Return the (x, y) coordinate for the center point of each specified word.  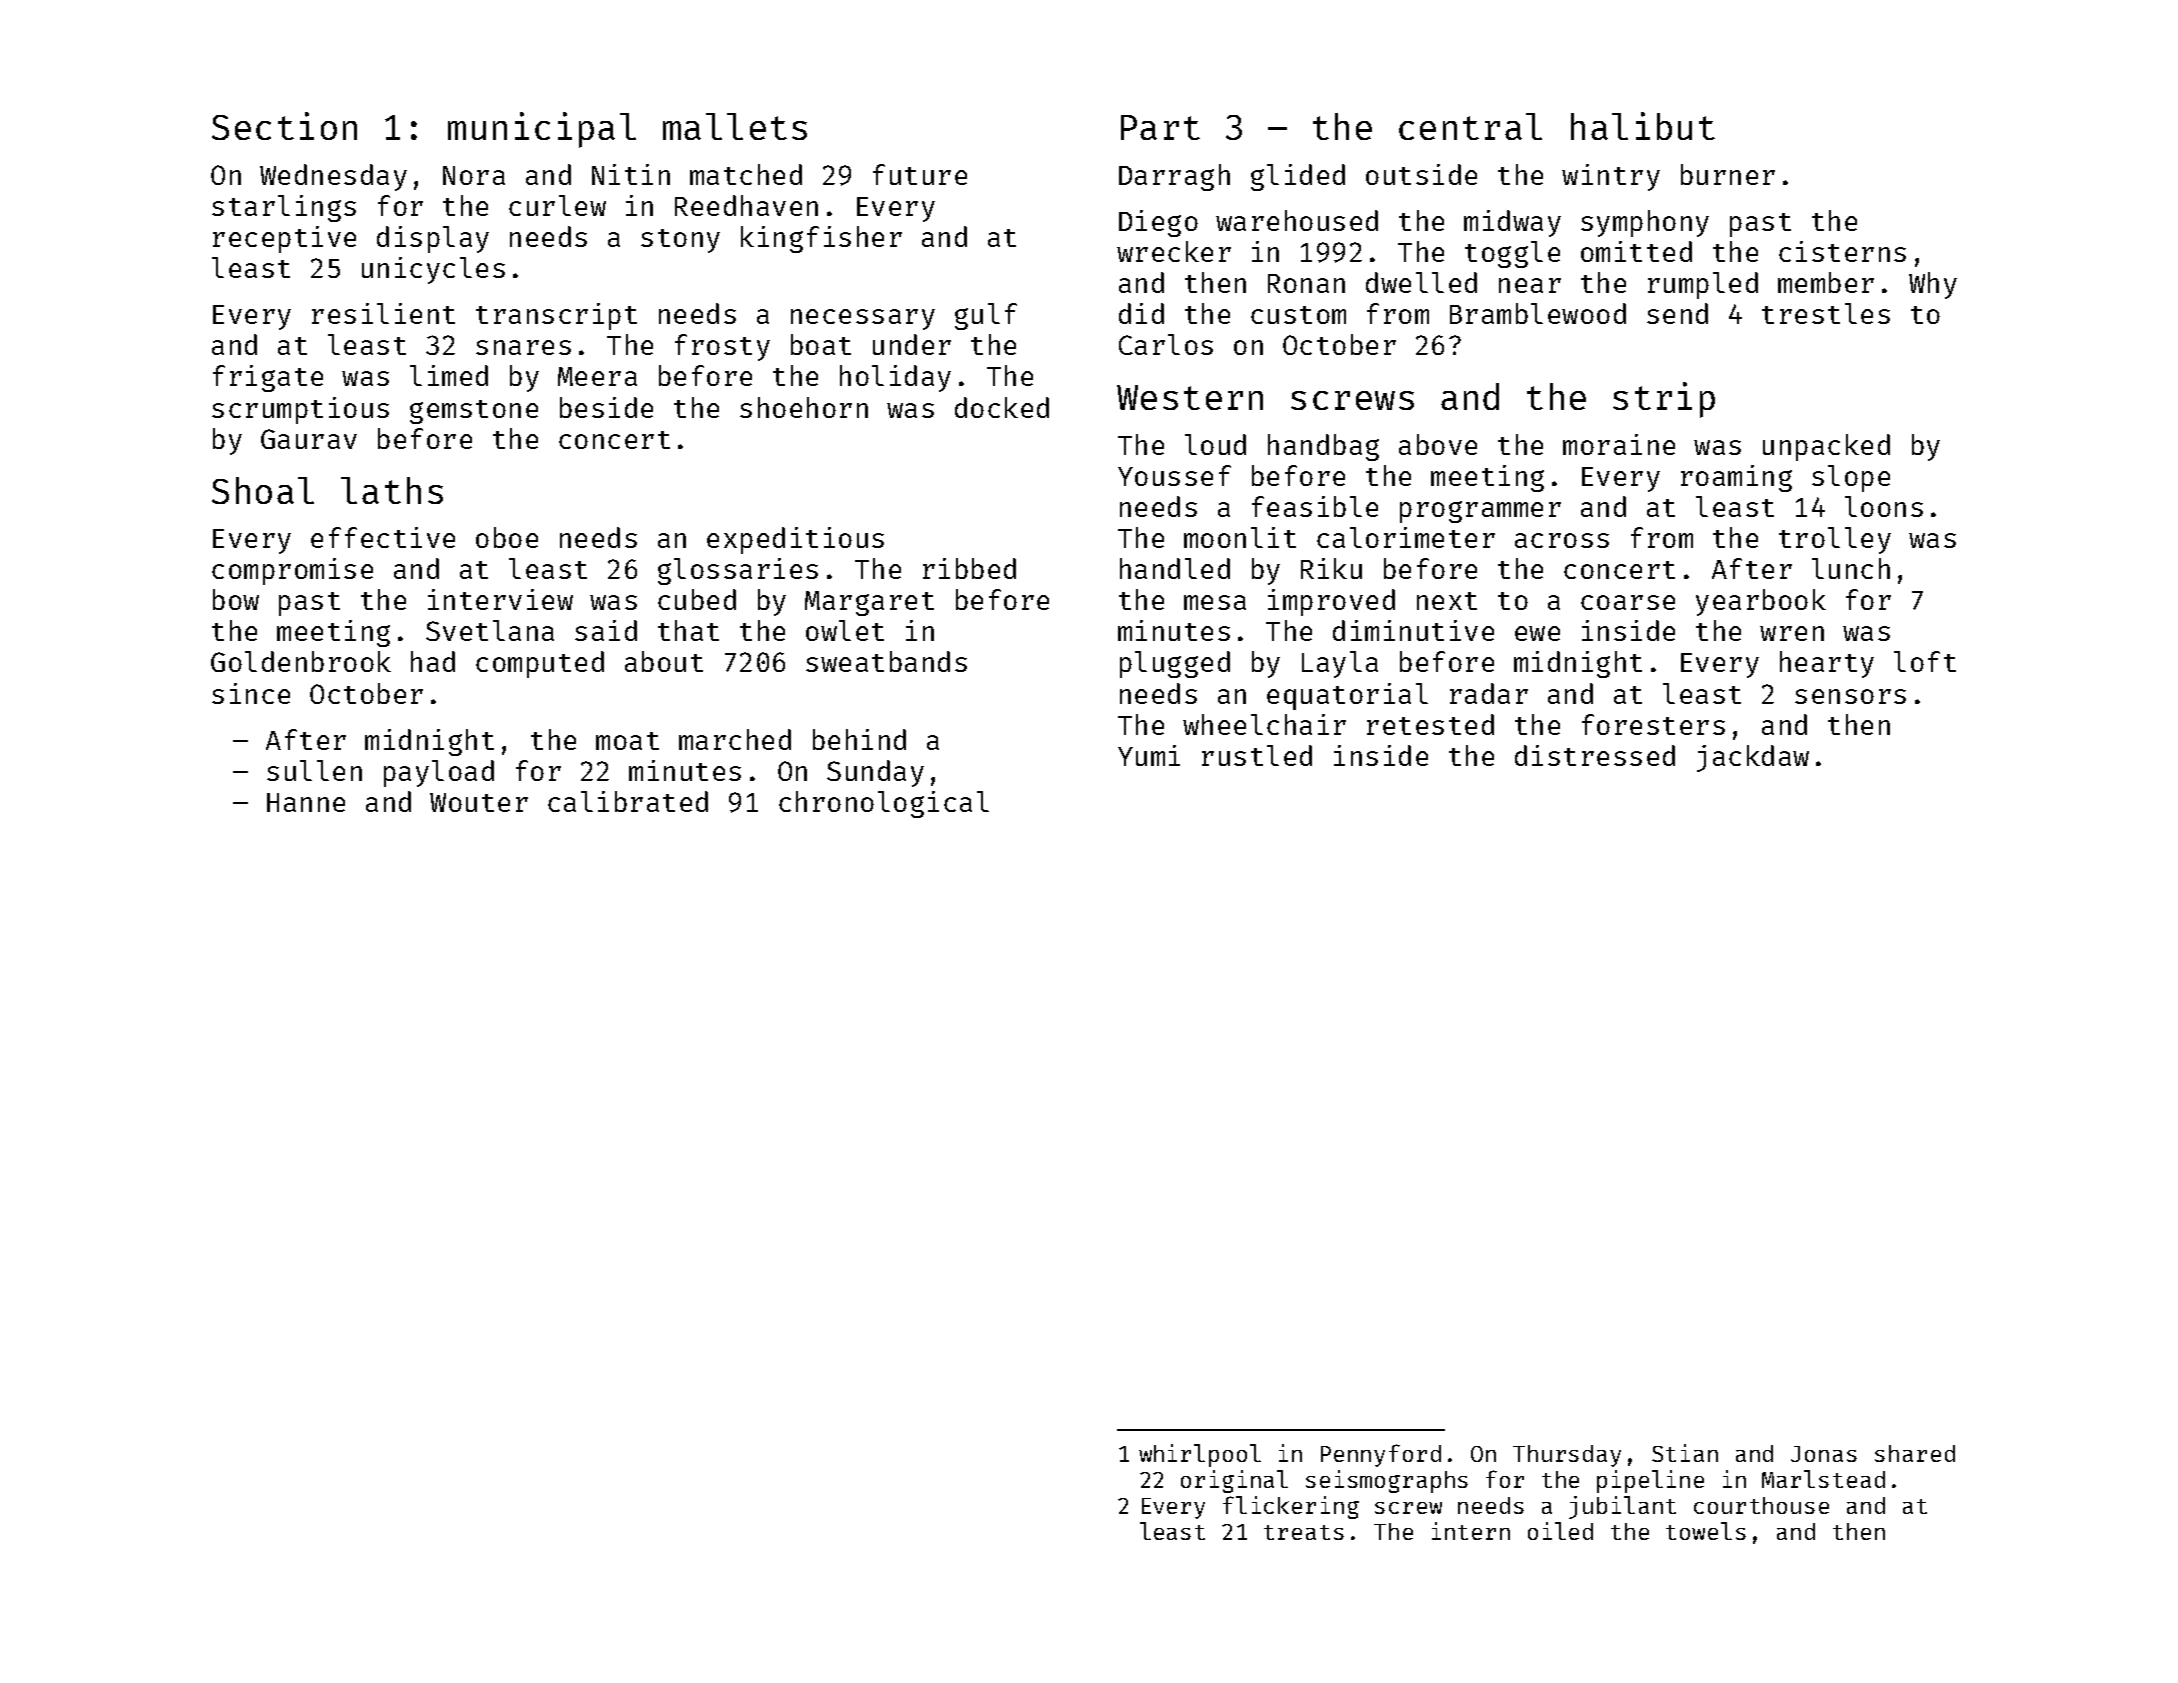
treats (1304, 1532)
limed (449, 375)
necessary (863, 319)
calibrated (628, 801)
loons (1884, 506)
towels (1706, 1531)
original (1234, 1481)
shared (1915, 1453)
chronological (884, 804)
